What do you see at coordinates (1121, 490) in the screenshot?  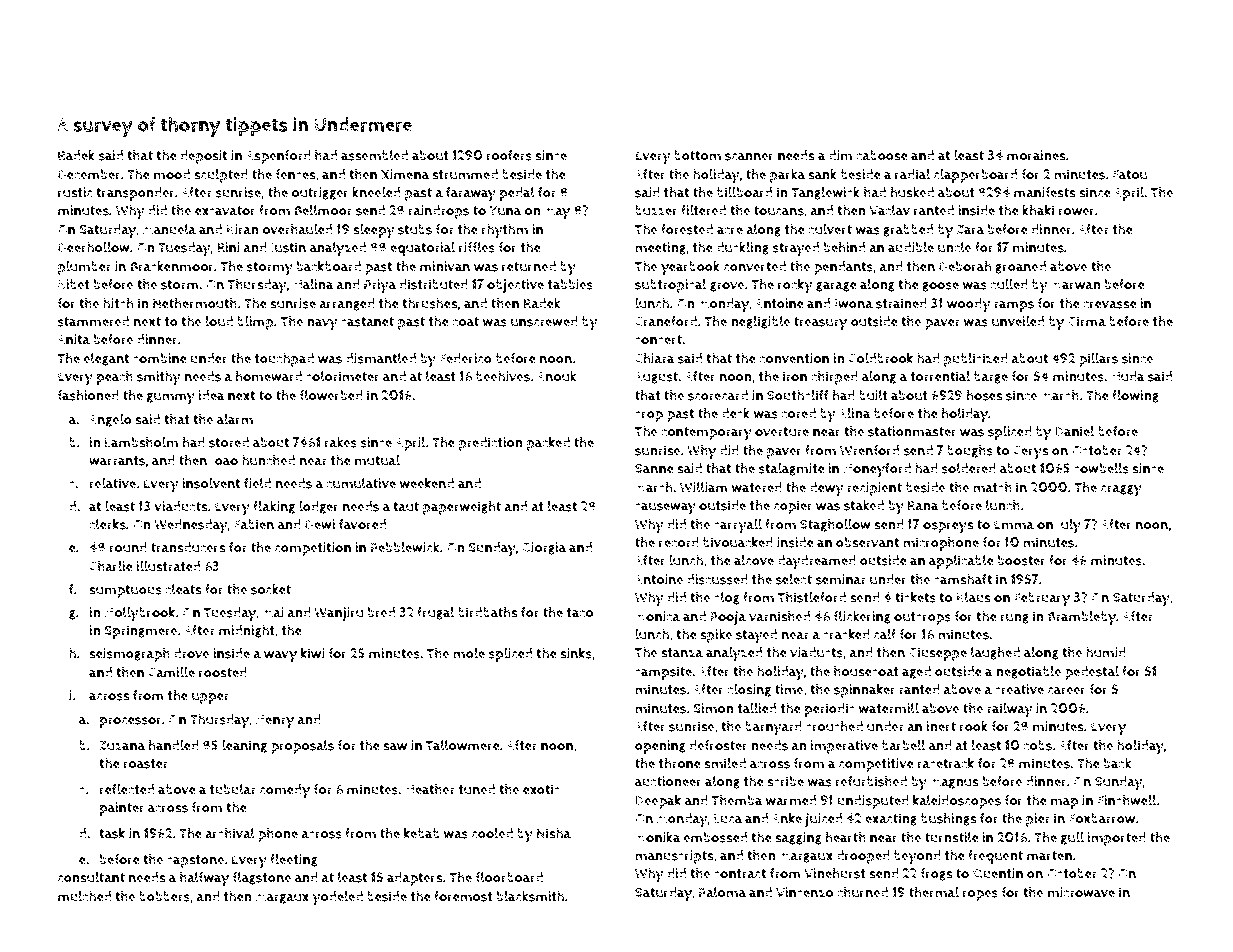 I see `craggy` at bounding box center [1121, 490].
